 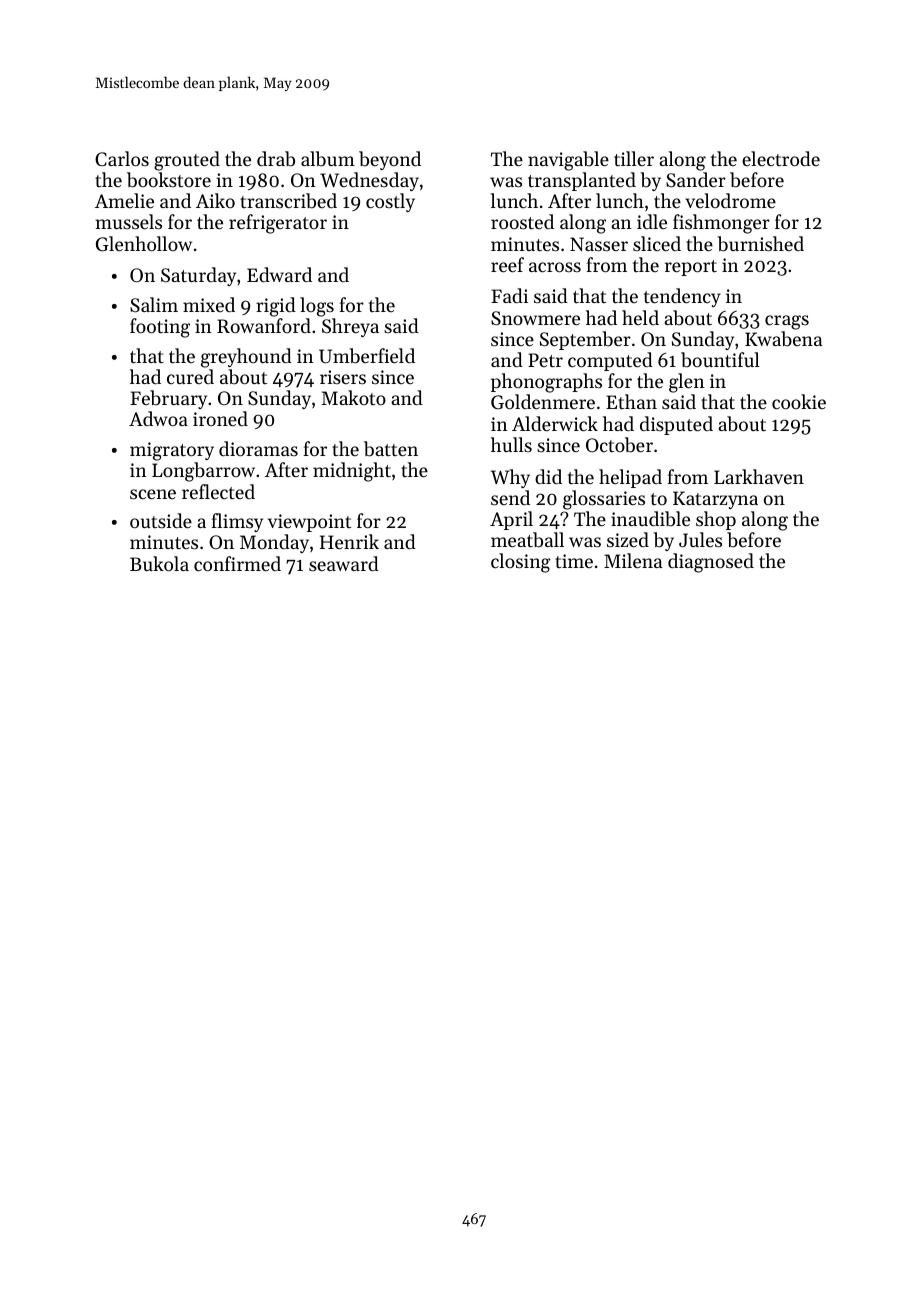 I want to click on Rowanford, so click(x=264, y=325).
